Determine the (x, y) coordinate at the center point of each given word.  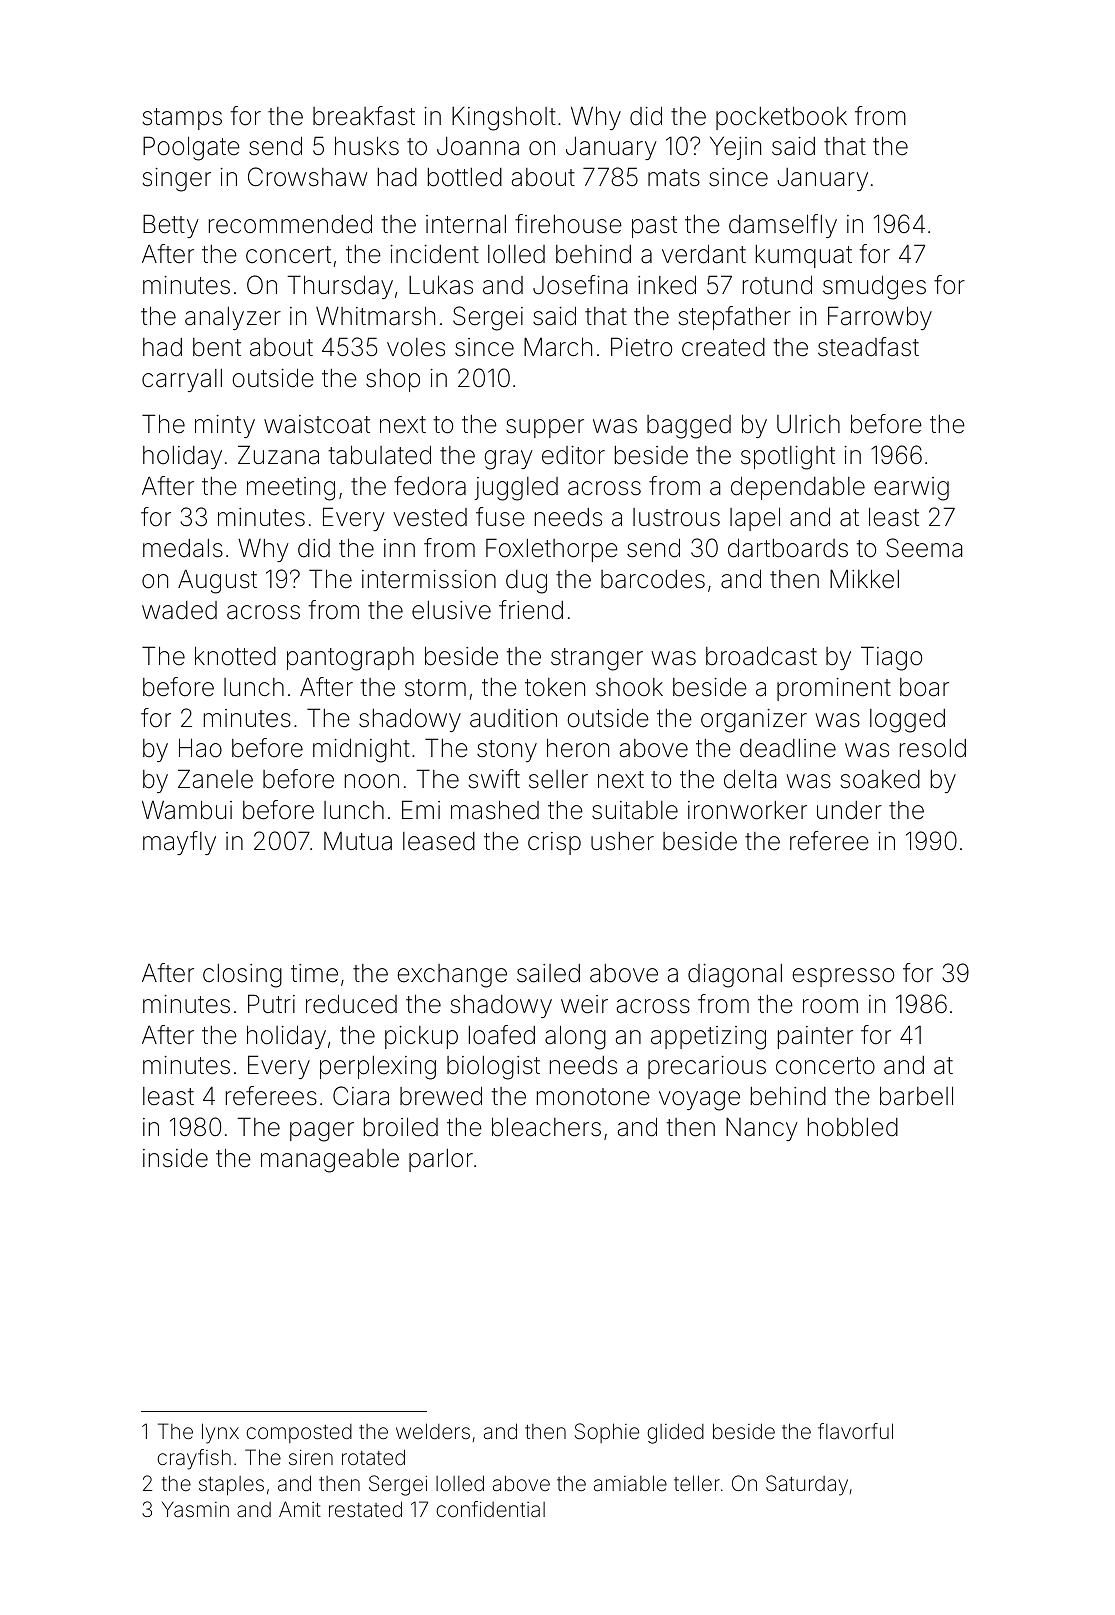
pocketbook (781, 118)
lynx (220, 1433)
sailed (548, 973)
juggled (516, 489)
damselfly (783, 226)
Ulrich (808, 424)
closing (242, 976)
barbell (916, 1096)
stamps (182, 119)
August (217, 581)
